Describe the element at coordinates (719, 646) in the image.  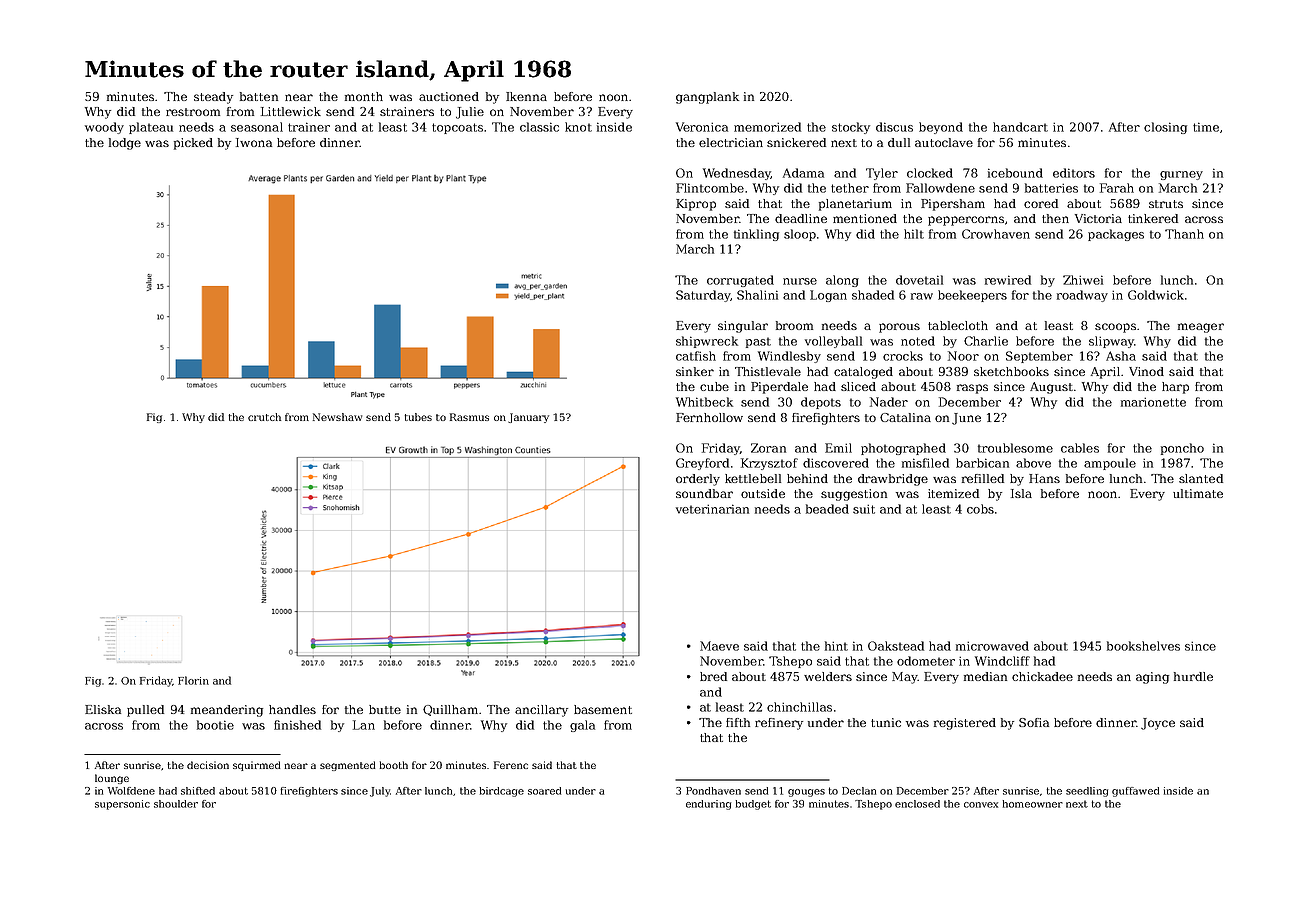
I see `Maeve` at that location.
